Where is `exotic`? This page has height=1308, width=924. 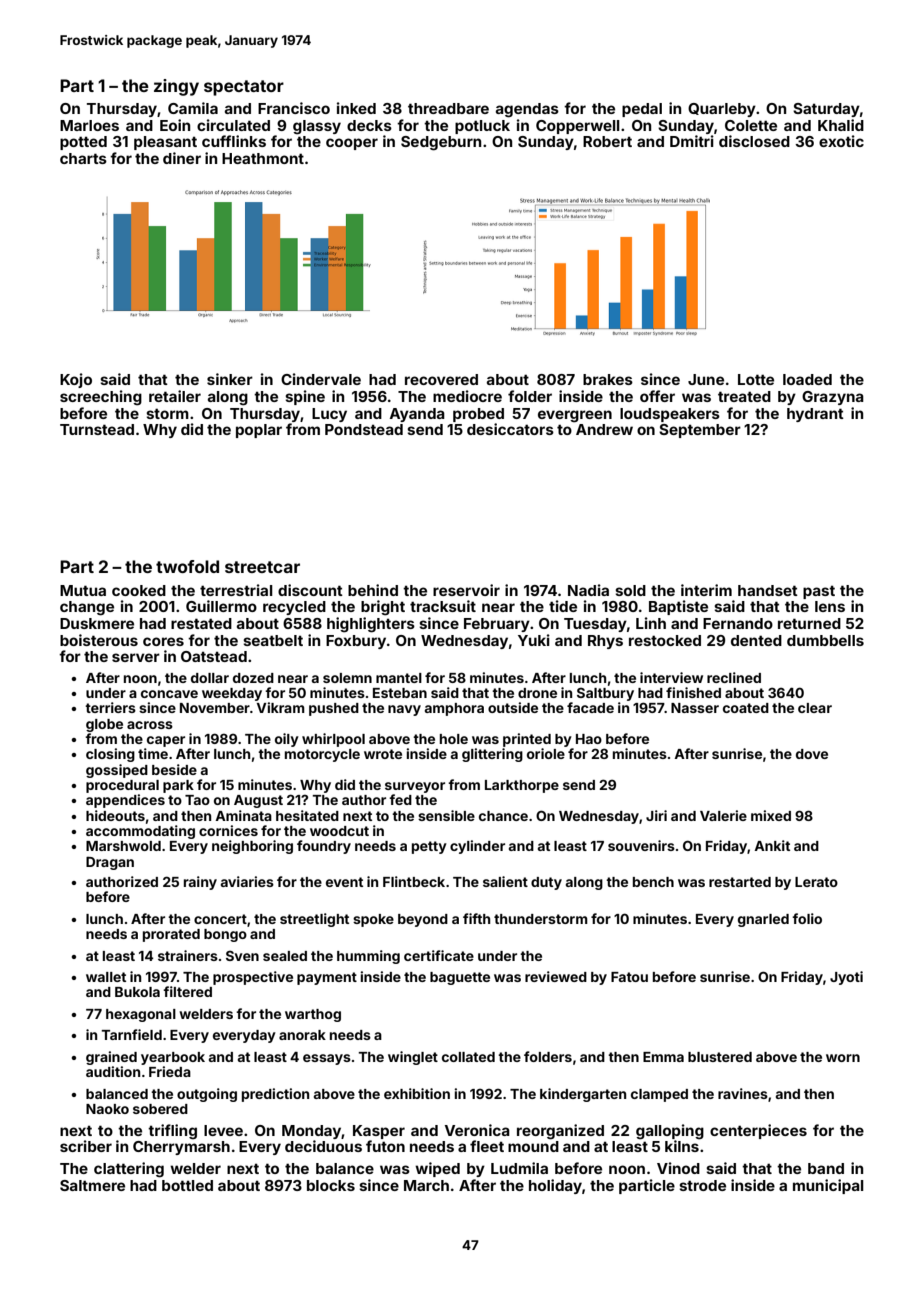
exotic is located at coordinates (841, 141).
